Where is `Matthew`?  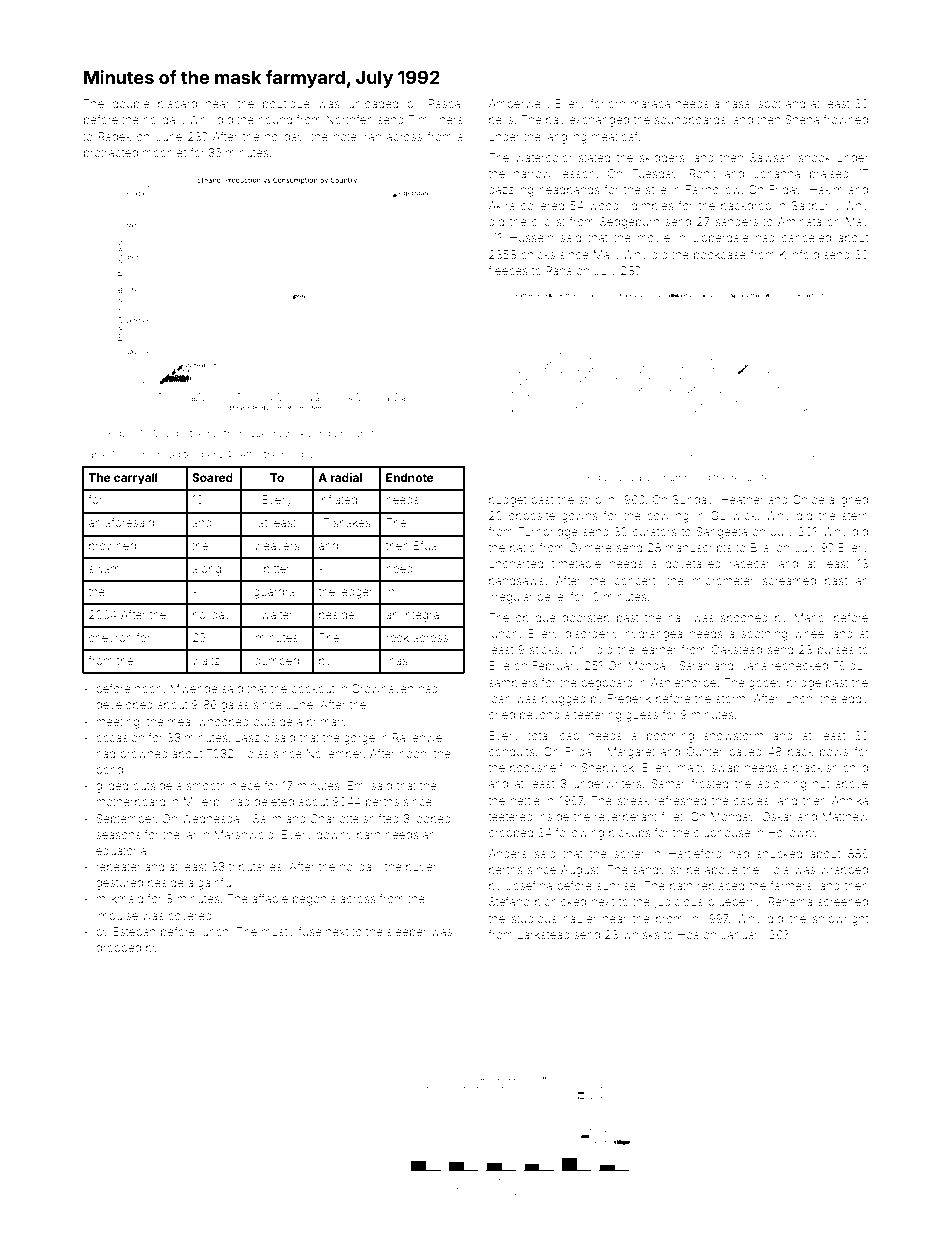
Matthew is located at coordinates (845, 816).
